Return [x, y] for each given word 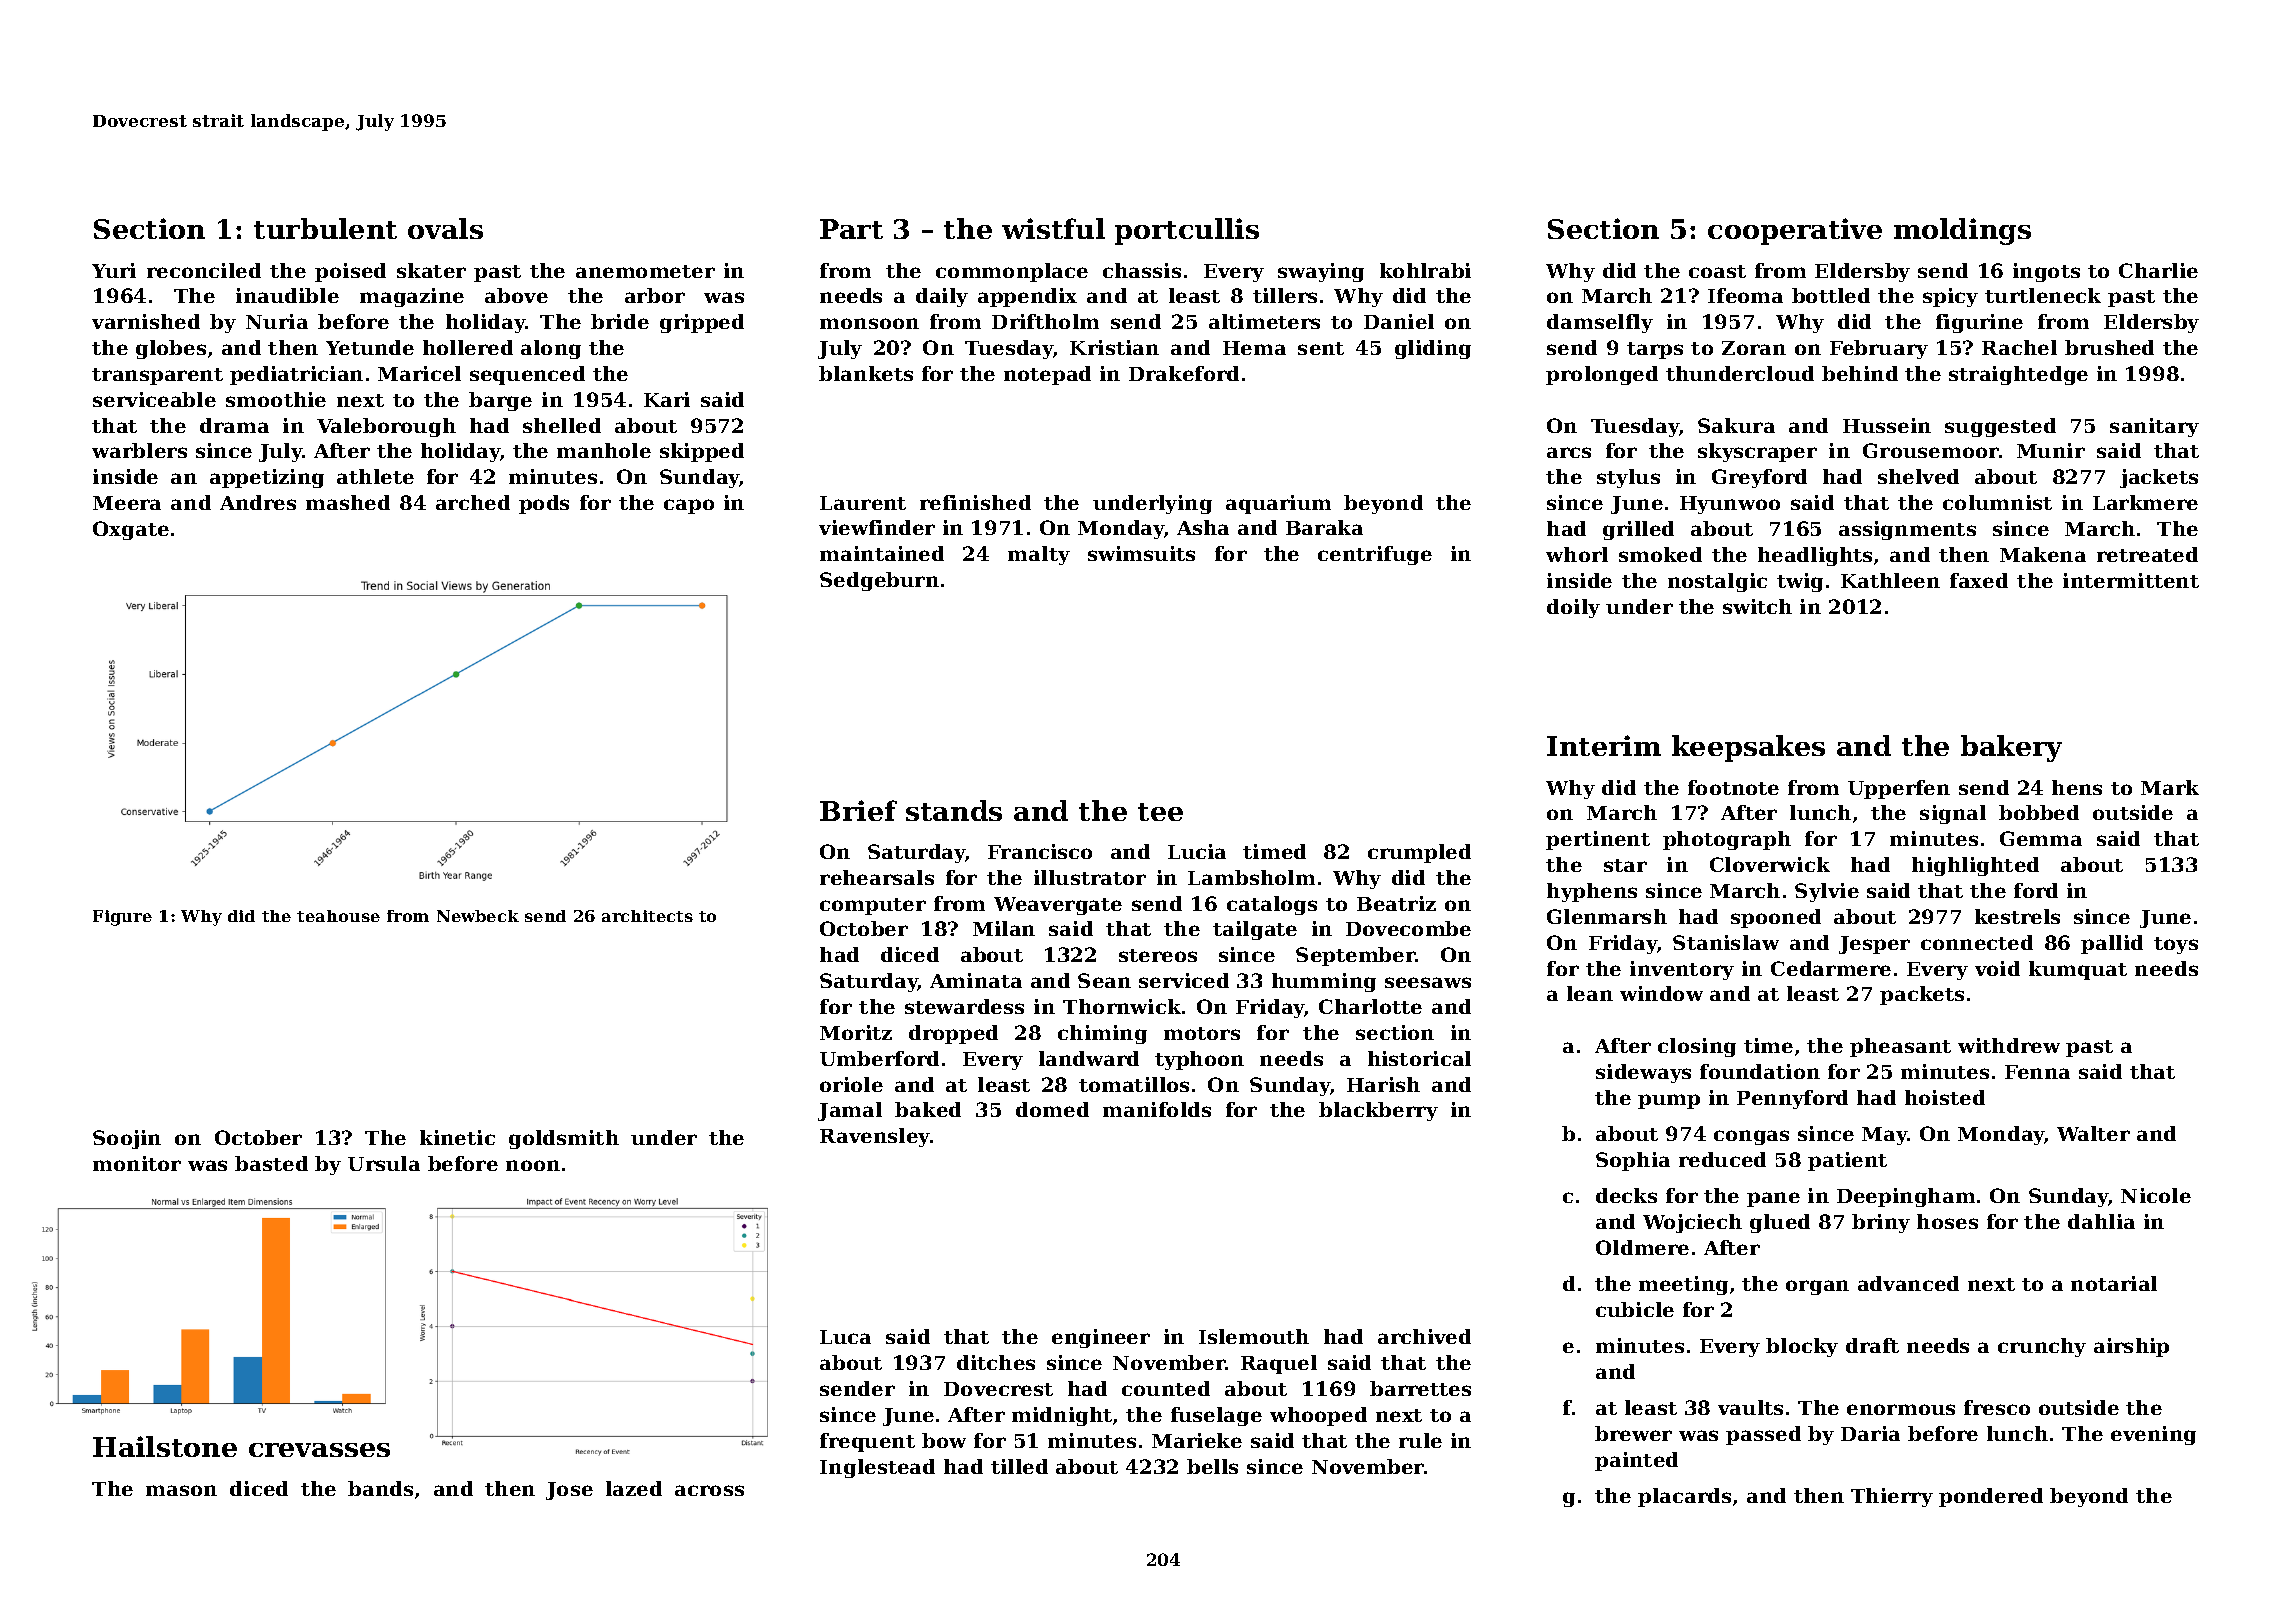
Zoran [1754, 348]
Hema [1254, 348]
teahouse [338, 916]
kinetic [457, 1137]
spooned [1776, 918]
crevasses [319, 1450]
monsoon [869, 323]
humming [1324, 982]
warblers [139, 450]
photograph [1727, 840]
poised [350, 272]
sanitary [2154, 427]
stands [954, 810]
